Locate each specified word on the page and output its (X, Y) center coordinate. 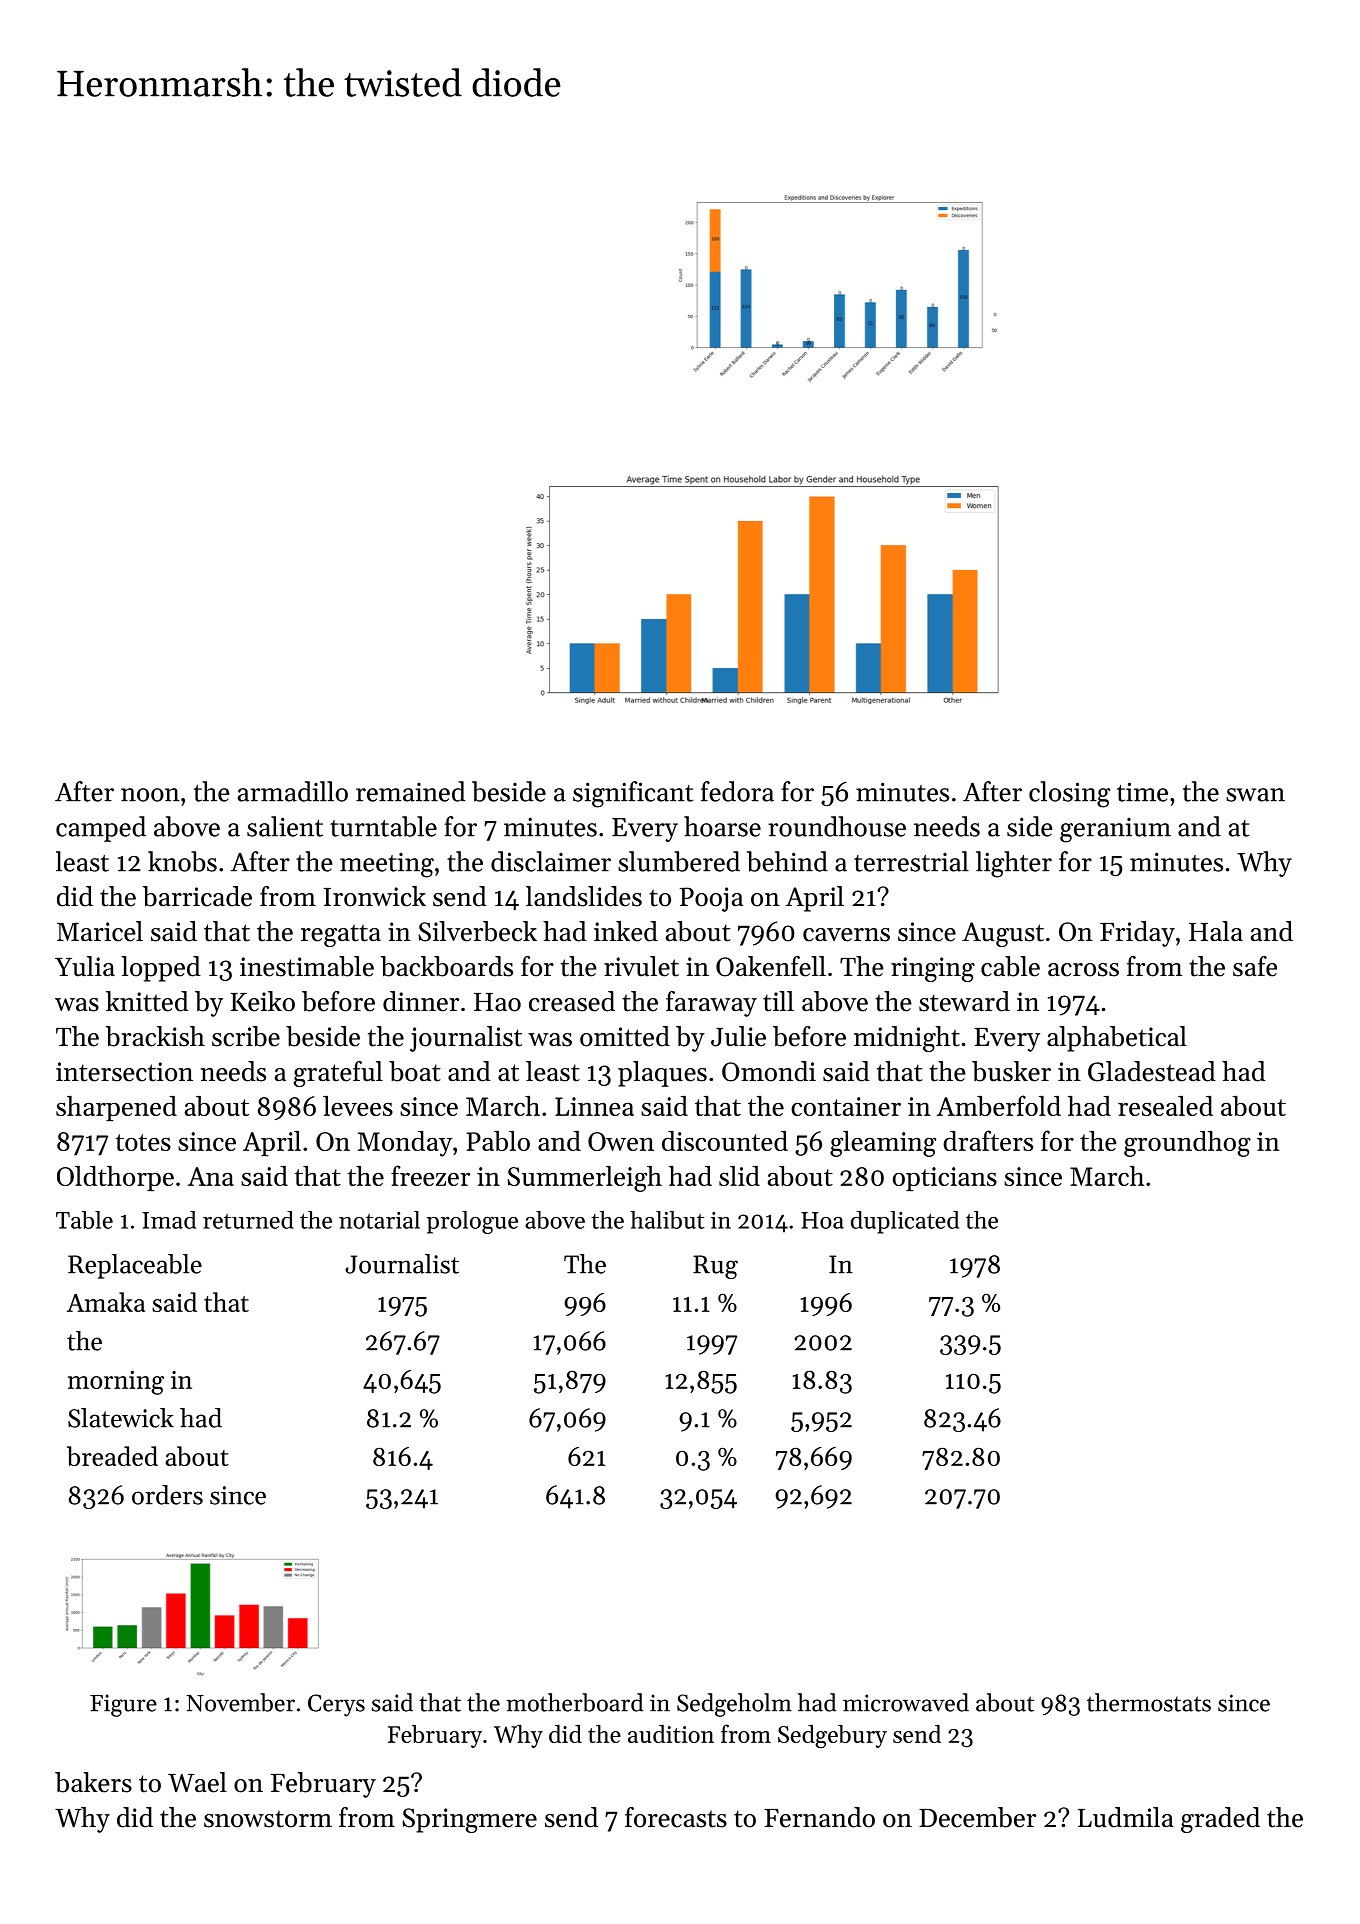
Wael (197, 1782)
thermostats (1149, 1702)
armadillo (293, 791)
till (778, 1001)
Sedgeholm (734, 1705)
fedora (737, 791)
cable (1010, 966)
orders (167, 1495)
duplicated (905, 1222)
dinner (421, 1001)
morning (116, 1382)
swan (1255, 795)
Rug (715, 1267)
